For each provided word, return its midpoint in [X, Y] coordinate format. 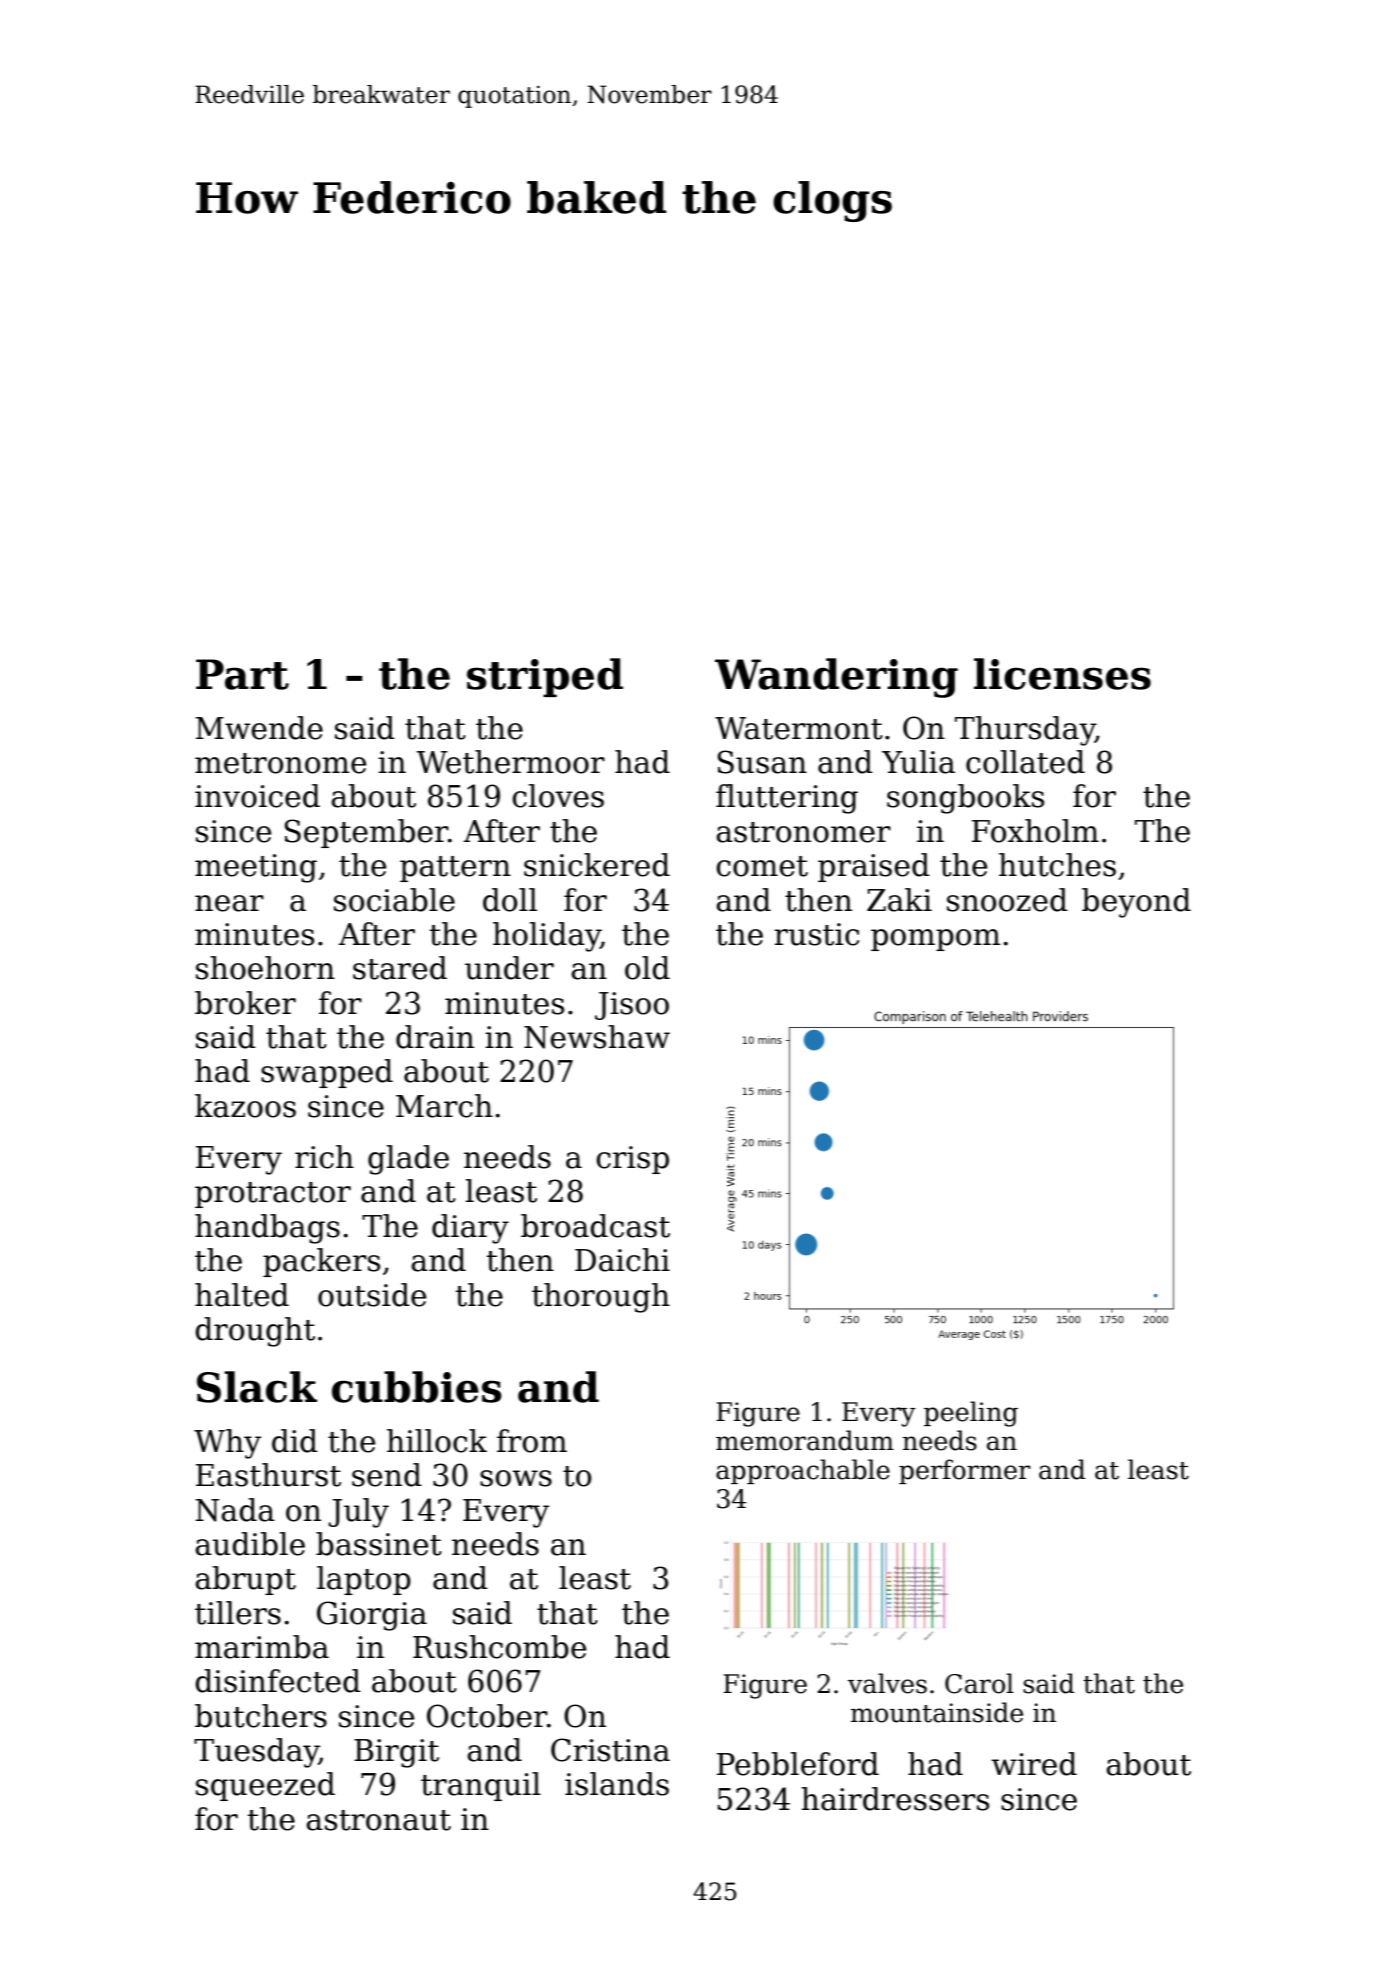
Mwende [259, 728]
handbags [267, 1229]
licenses [1062, 674]
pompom [936, 940]
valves [887, 1683]
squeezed [265, 1786]
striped [545, 677]
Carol [979, 1683]
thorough [601, 1298]
